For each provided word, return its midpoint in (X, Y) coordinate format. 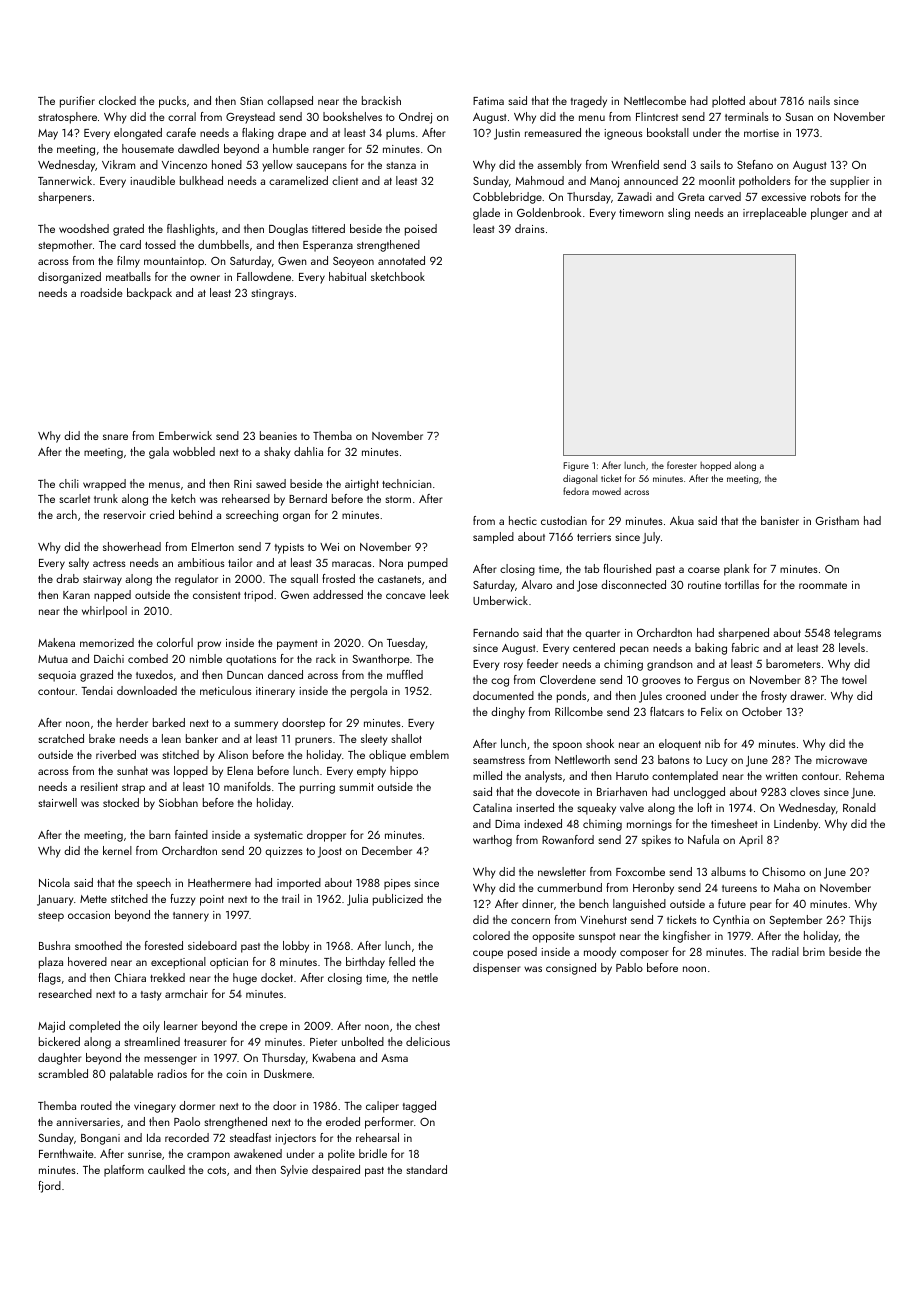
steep (51, 917)
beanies (278, 435)
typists (289, 548)
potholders (765, 182)
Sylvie (294, 1171)
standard (427, 1169)
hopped (715, 466)
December (387, 850)
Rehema (865, 775)
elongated (138, 134)
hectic (523, 520)
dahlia (308, 451)
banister (780, 520)
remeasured (553, 132)
